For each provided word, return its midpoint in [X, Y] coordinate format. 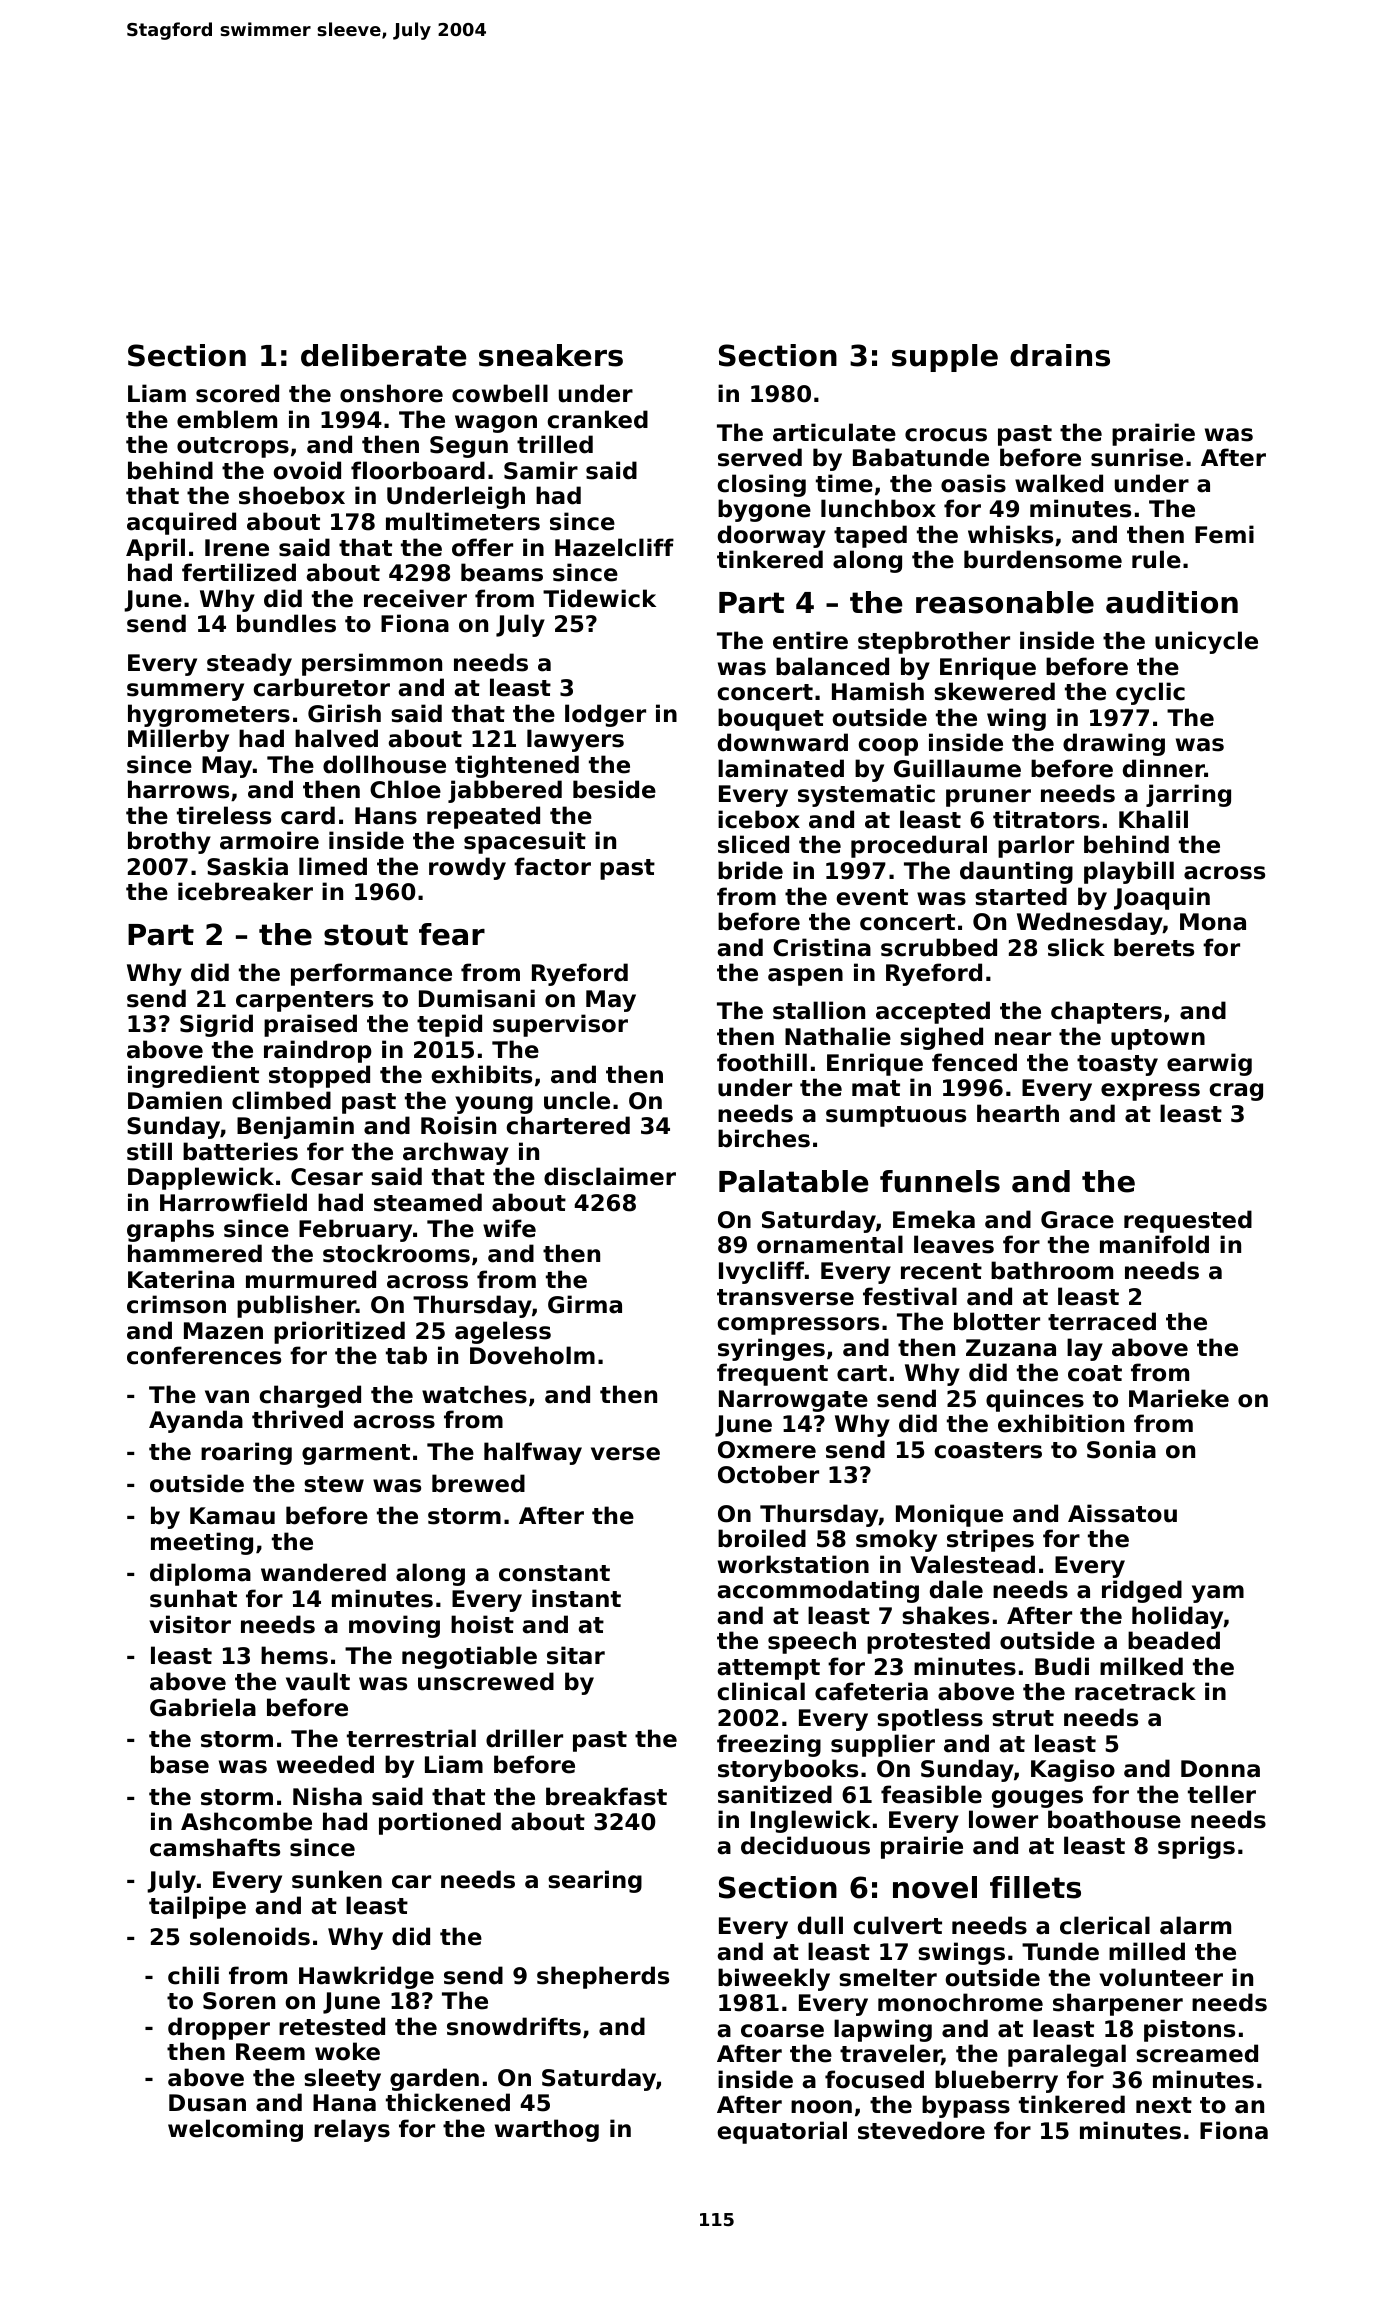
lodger [605, 715]
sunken [337, 1879]
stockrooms [396, 1253]
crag [1236, 1092]
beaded [1174, 1640]
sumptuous [896, 1116]
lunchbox [878, 508]
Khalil [1153, 819]
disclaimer [610, 1176]
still [149, 1151]
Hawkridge [366, 1977]
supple [945, 358]
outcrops [233, 447]
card [308, 815]
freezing [769, 1745]
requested [1188, 1221]
